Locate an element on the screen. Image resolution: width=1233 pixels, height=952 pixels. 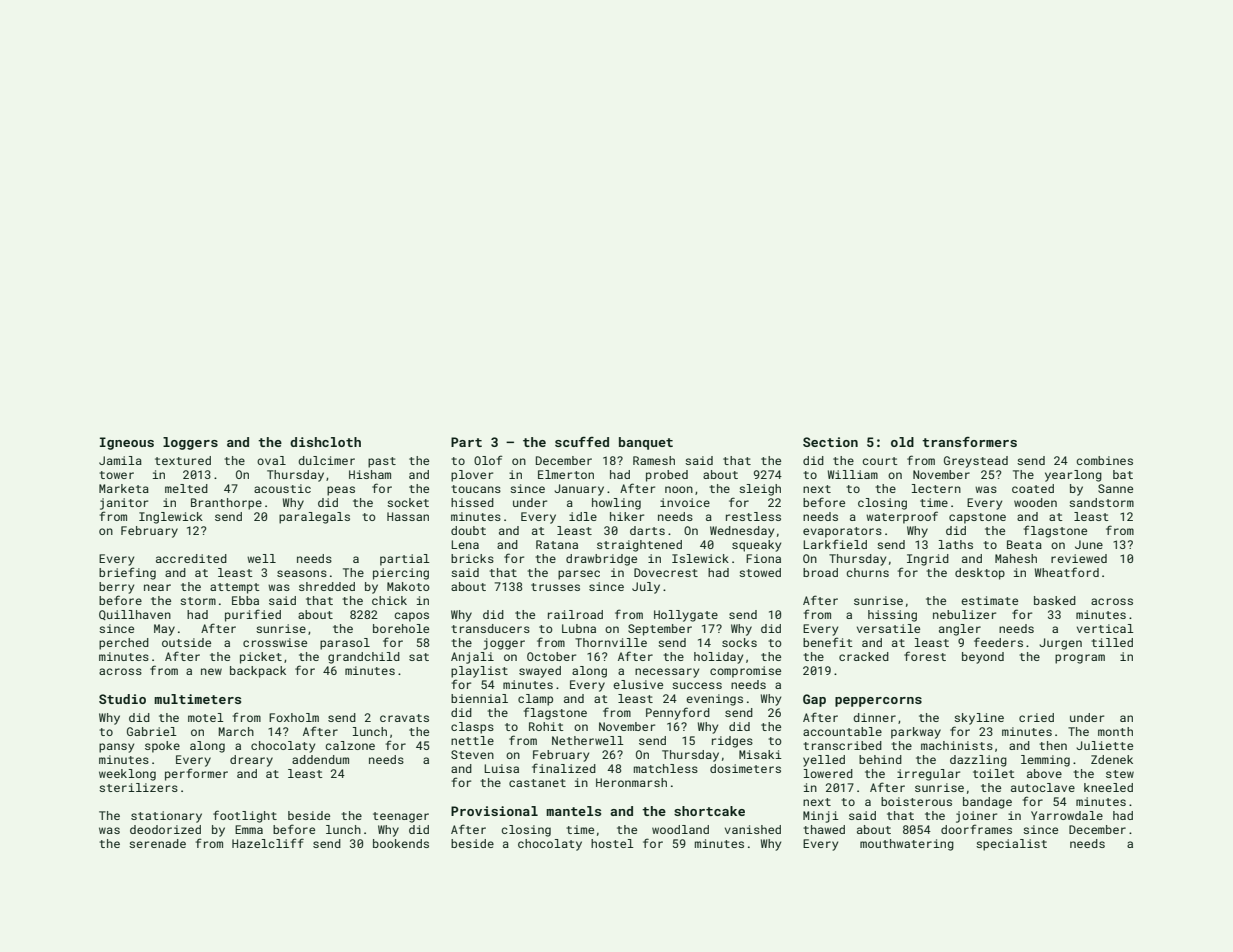
evaporators is located at coordinates (842, 532).
